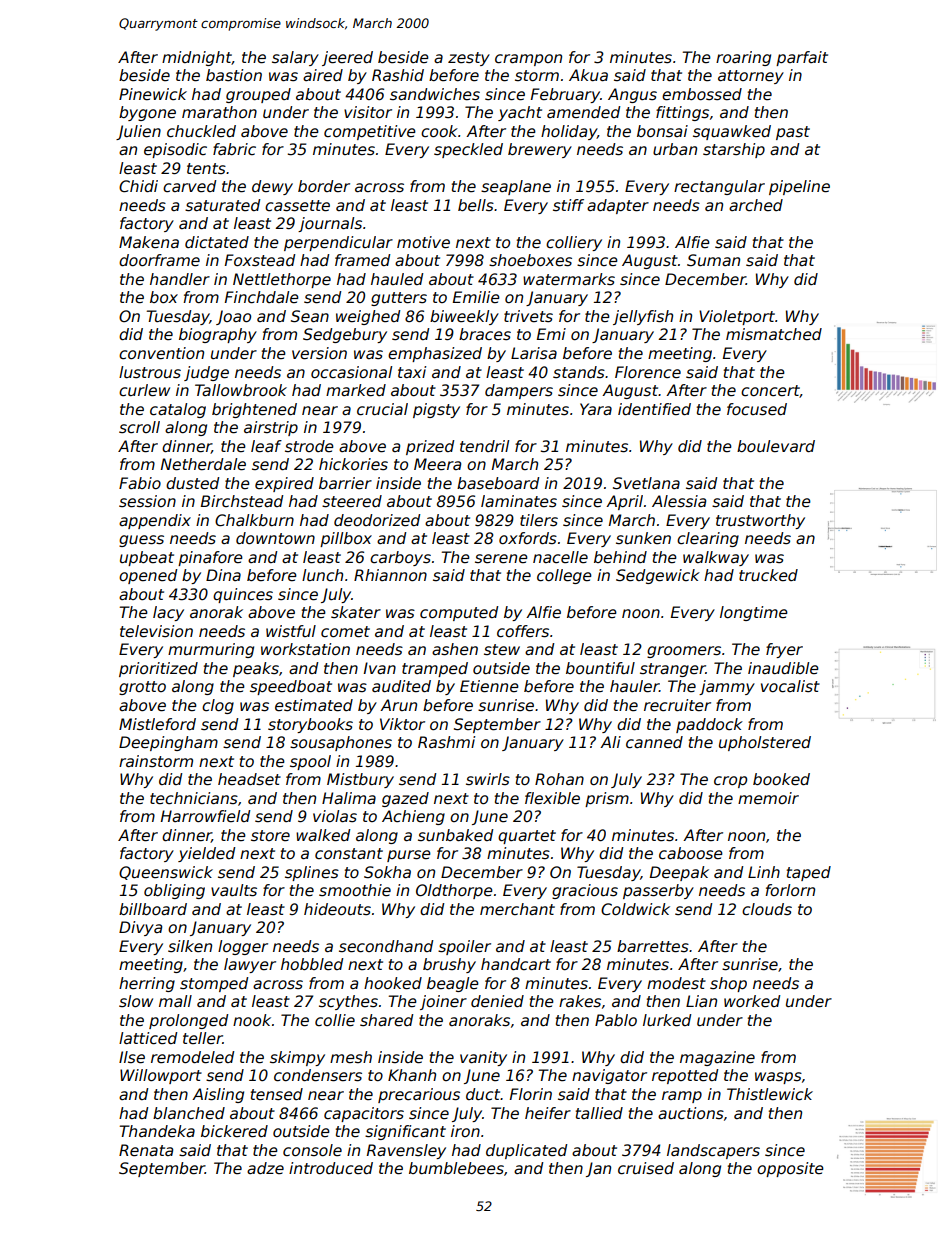 The image size is (952, 1233). Describe the element at coordinates (501, 559) in the screenshot. I see `serene` at that location.
